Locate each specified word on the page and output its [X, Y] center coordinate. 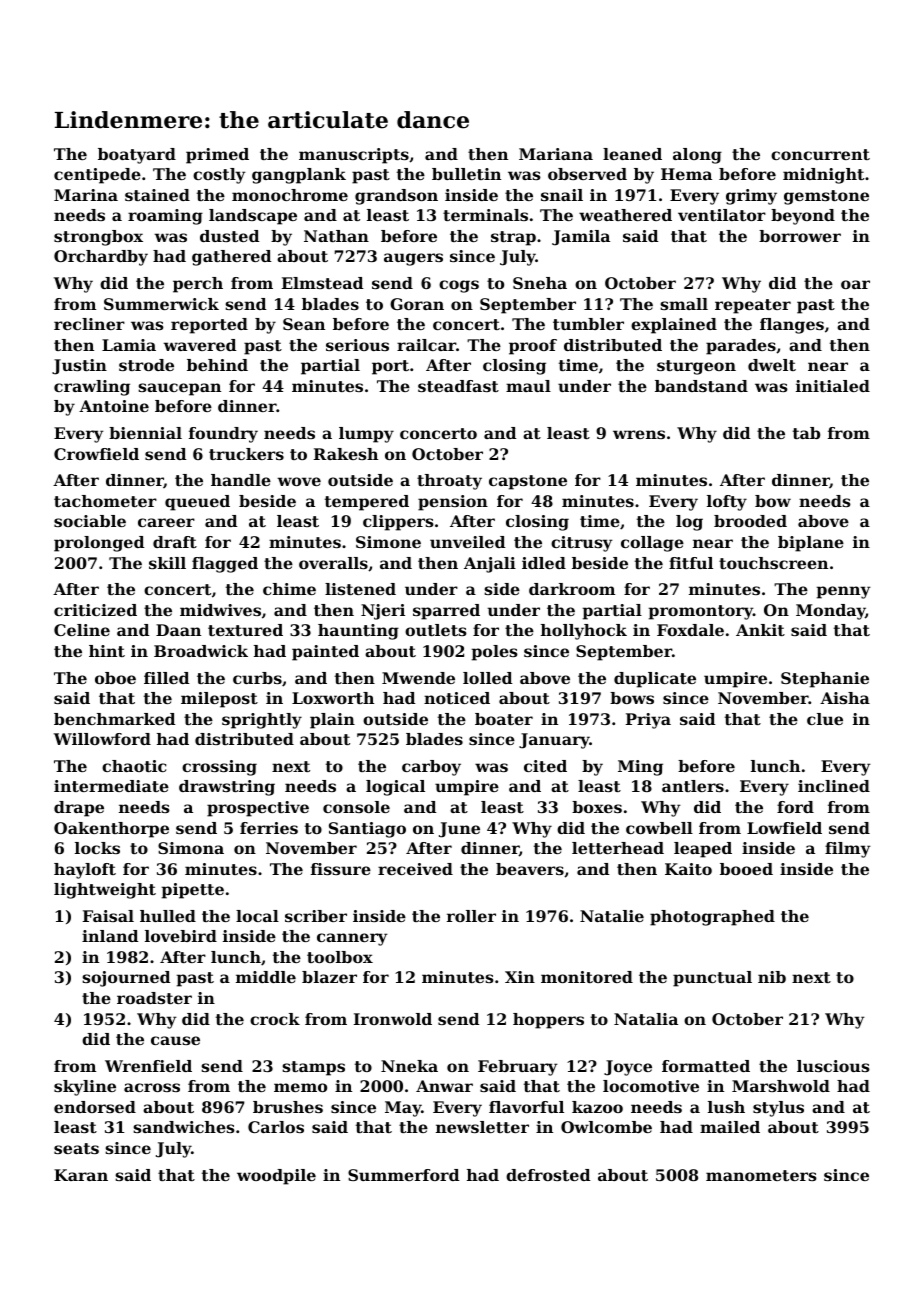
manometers [761, 1175]
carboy [431, 768]
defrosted [548, 1175]
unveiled [467, 542]
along [697, 156]
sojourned [126, 979]
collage [652, 544]
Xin [520, 977]
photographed [712, 918]
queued [197, 503]
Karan [81, 1175]
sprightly [262, 721]
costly [219, 176]
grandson [396, 197]
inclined [834, 786]
